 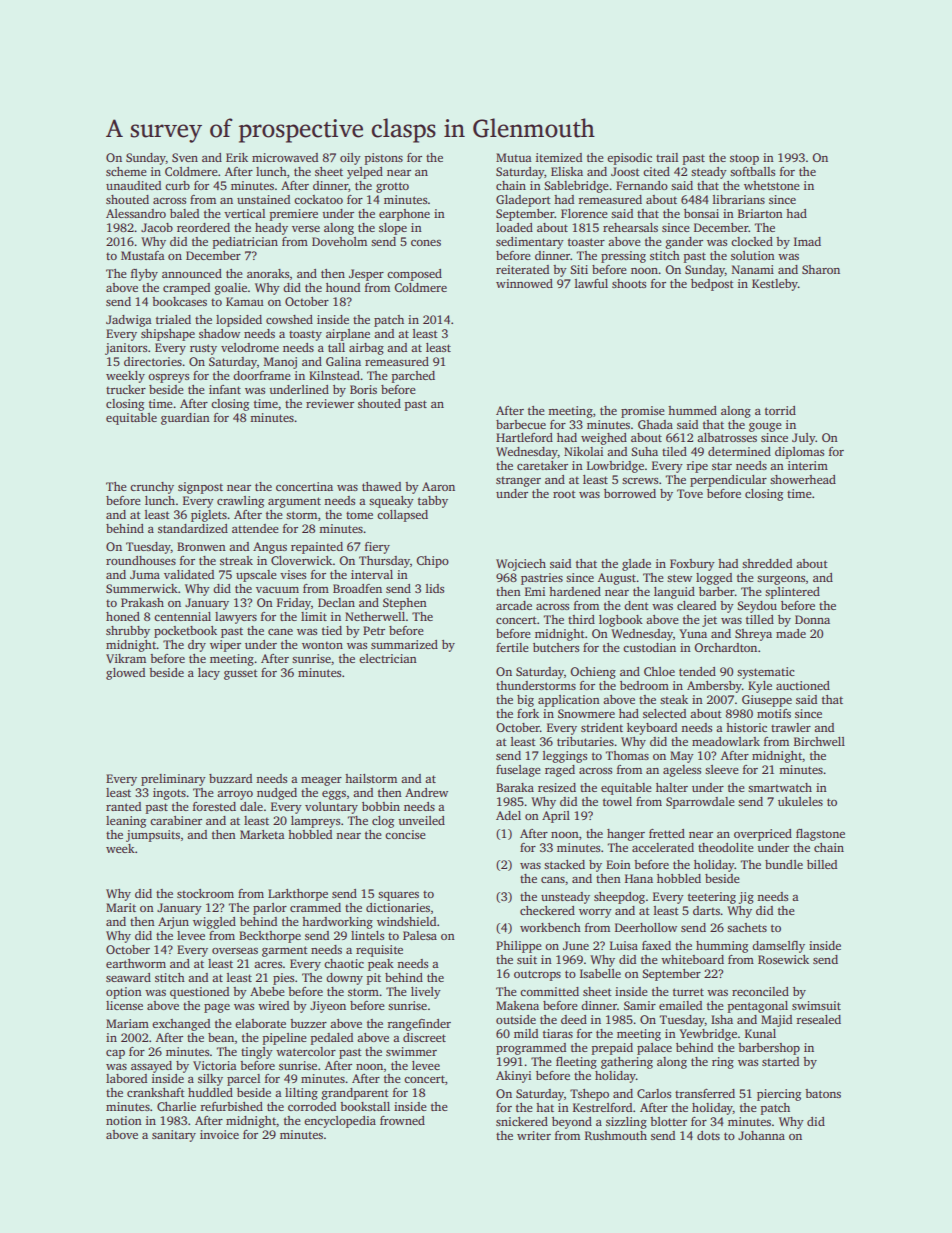 What do you see at coordinates (744, 159) in the screenshot?
I see `stoop` at bounding box center [744, 159].
